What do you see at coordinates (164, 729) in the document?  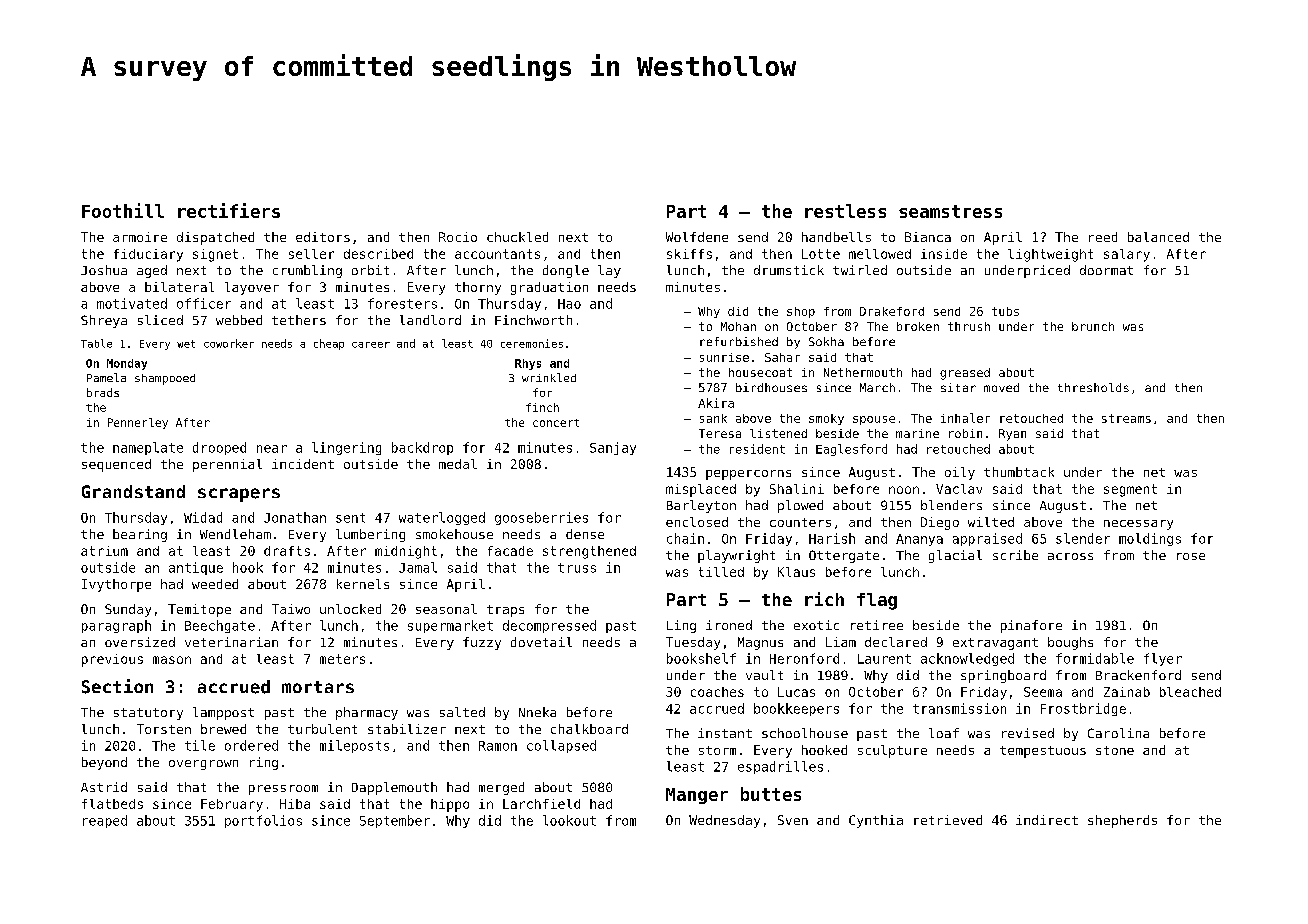 I see `Torsten` at bounding box center [164, 729].
